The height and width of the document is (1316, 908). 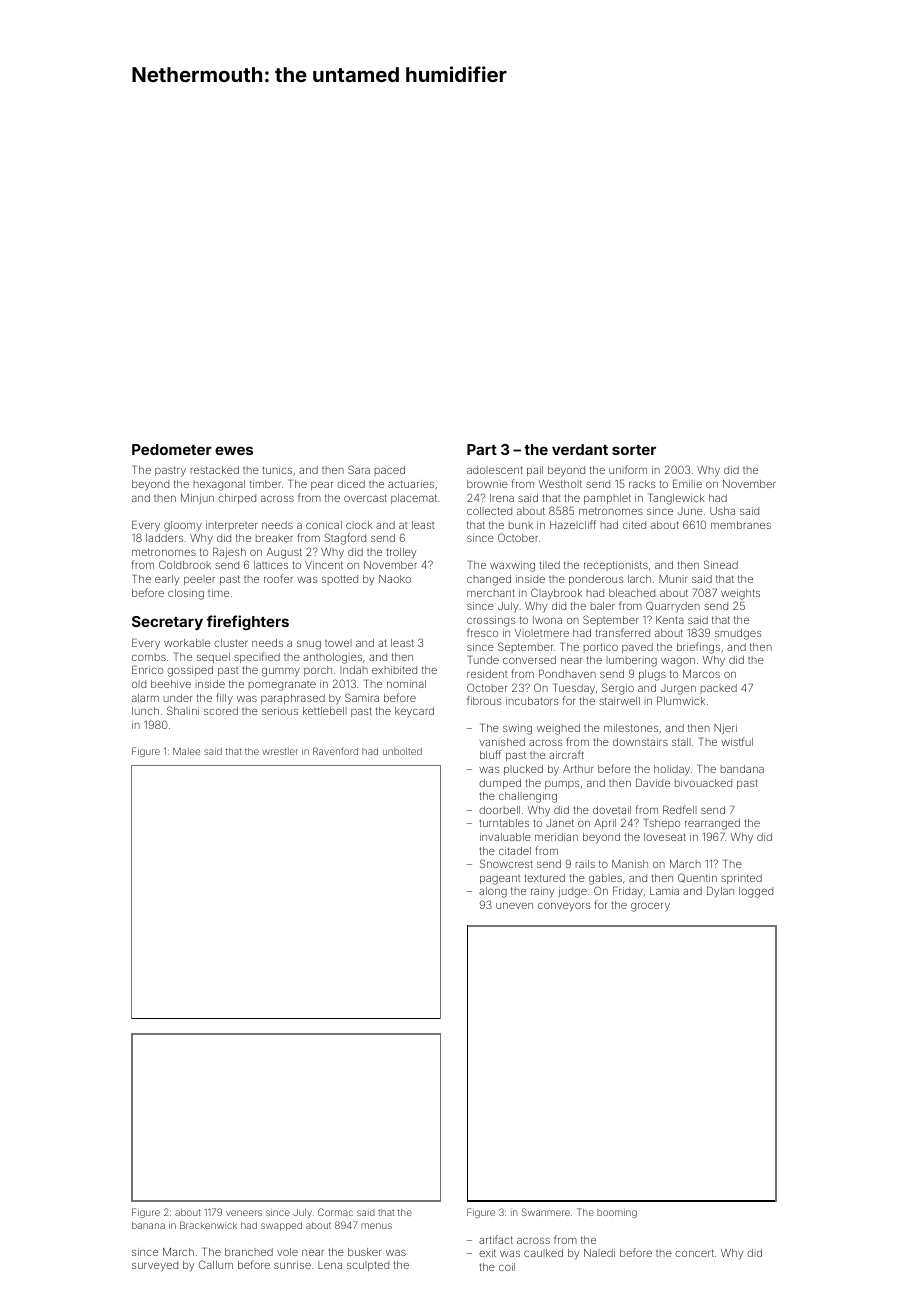 I want to click on uneven, so click(x=514, y=906).
